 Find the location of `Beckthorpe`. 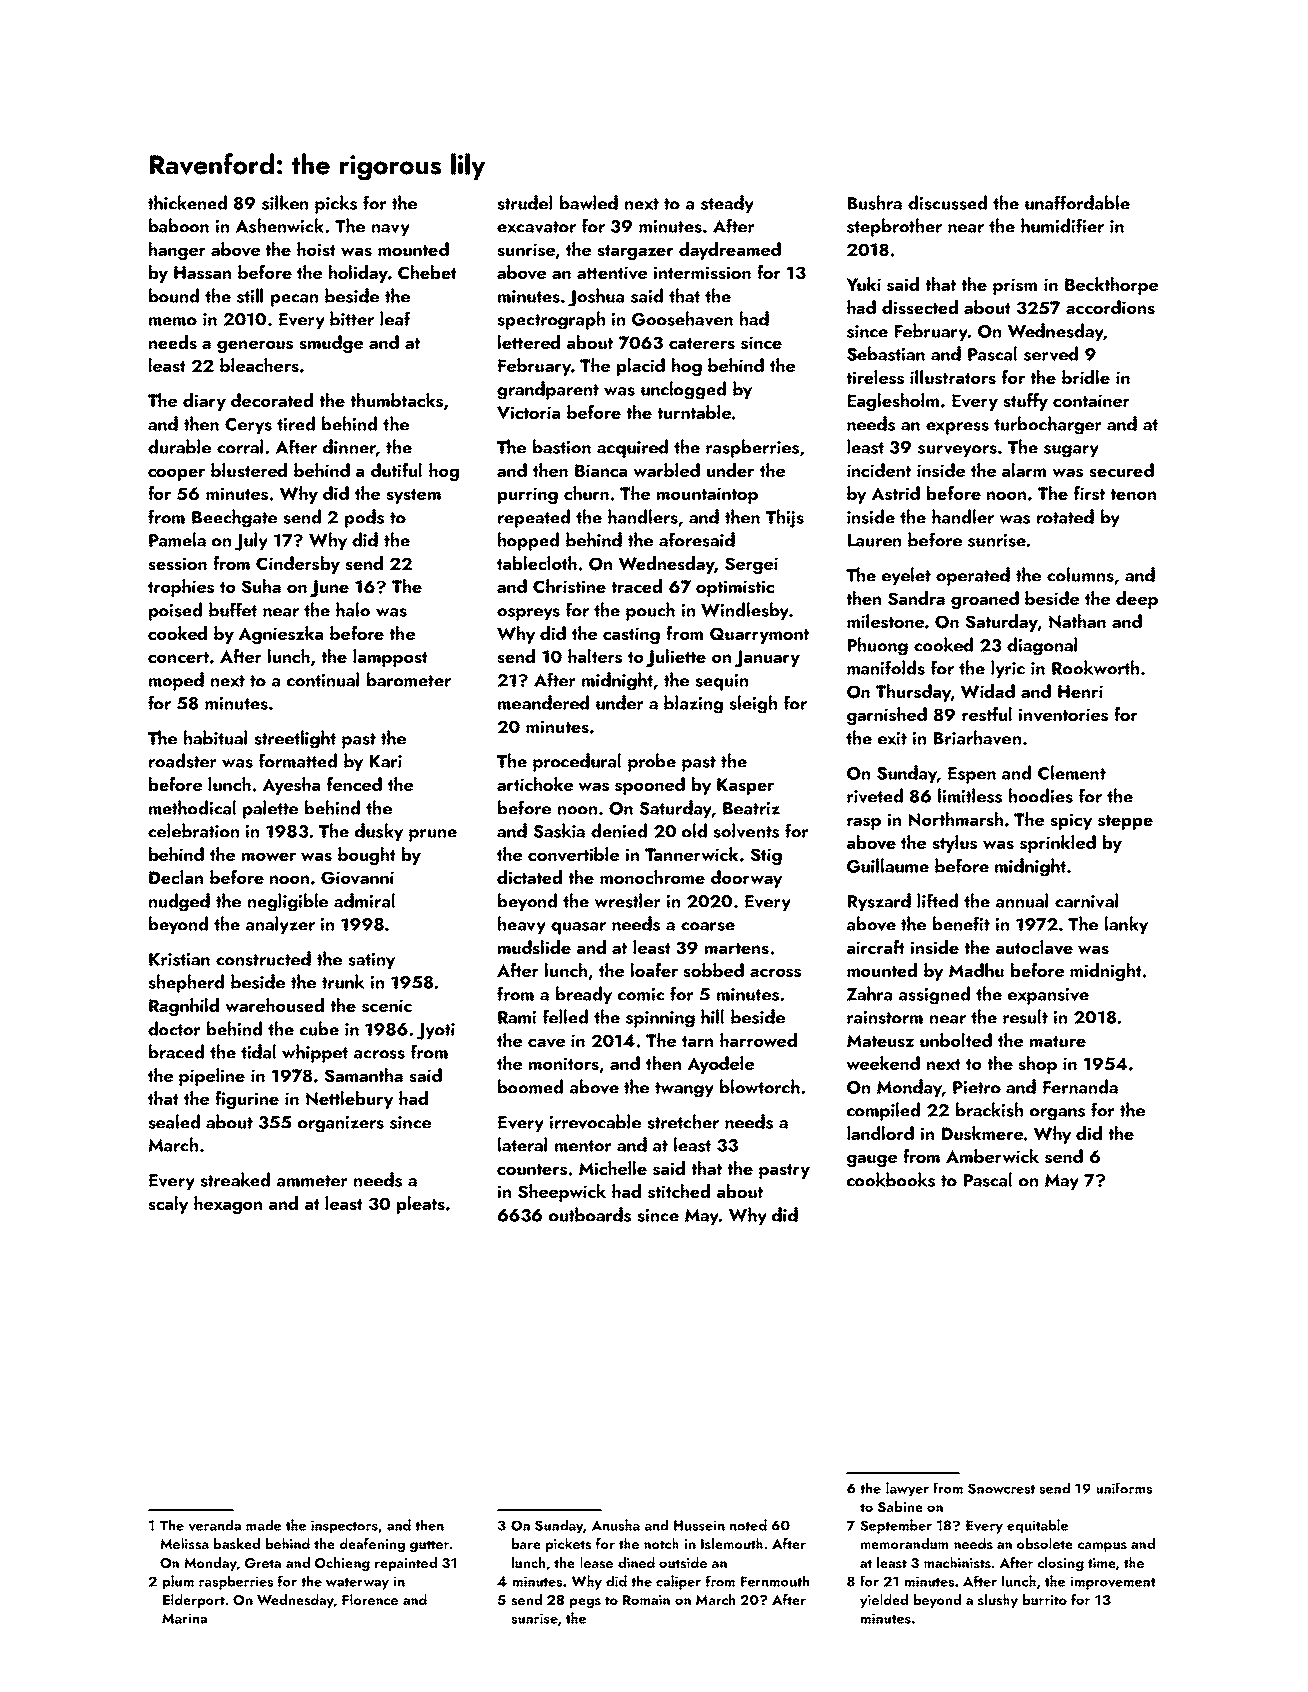

Beckthorpe is located at coordinates (1111, 286).
